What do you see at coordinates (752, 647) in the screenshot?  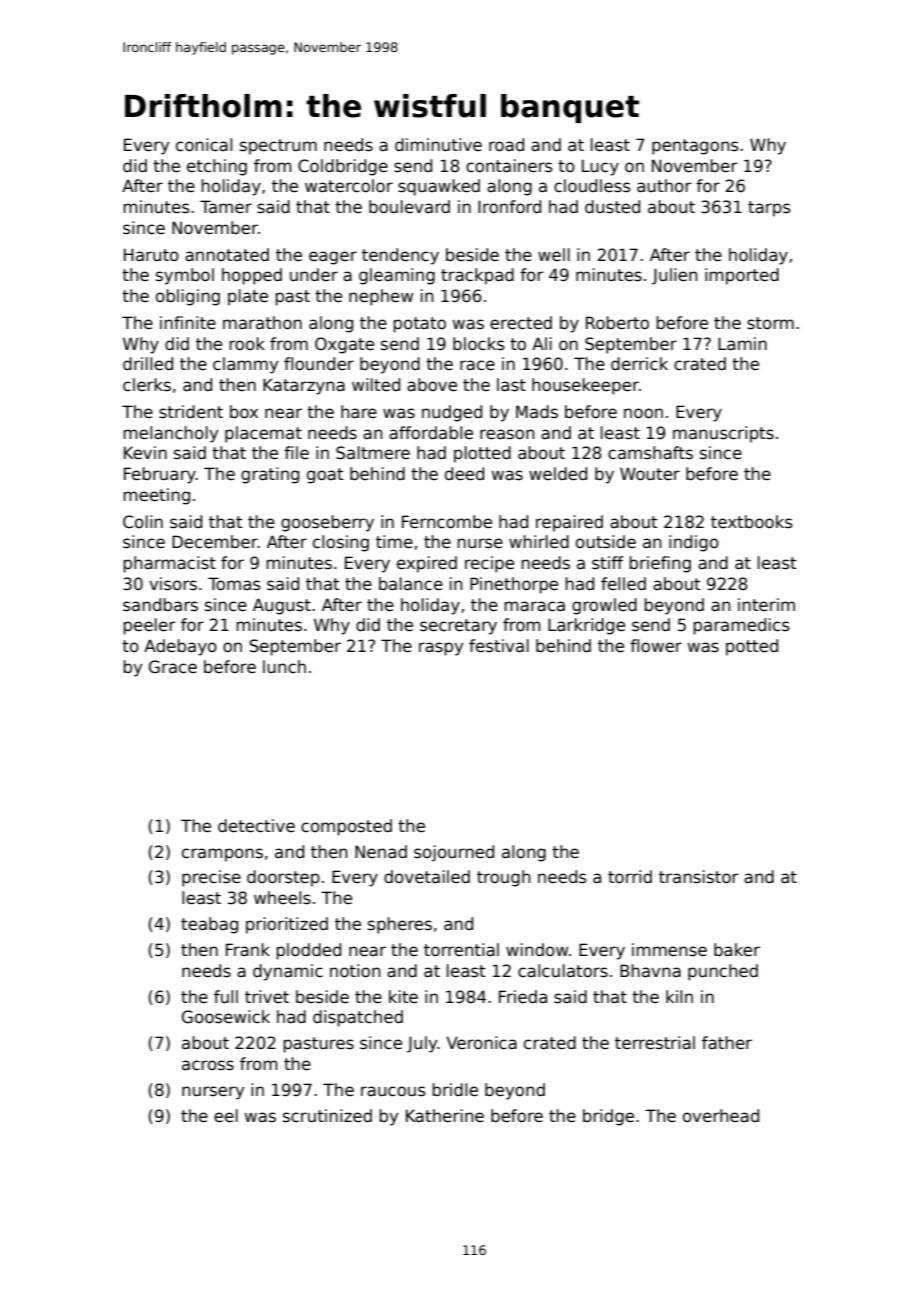 I see `potted` at bounding box center [752, 647].
